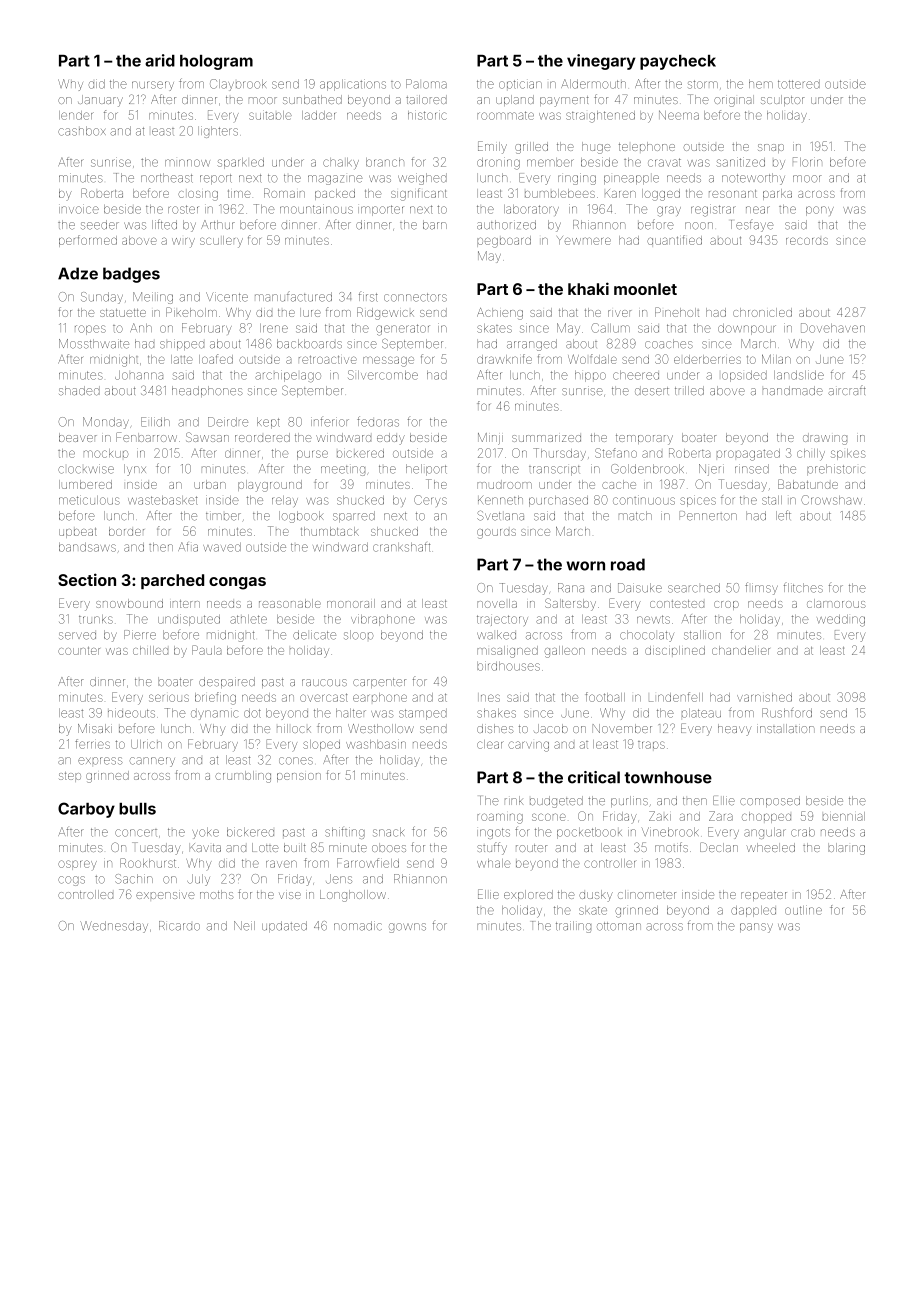  I want to click on hem, so click(761, 84).
